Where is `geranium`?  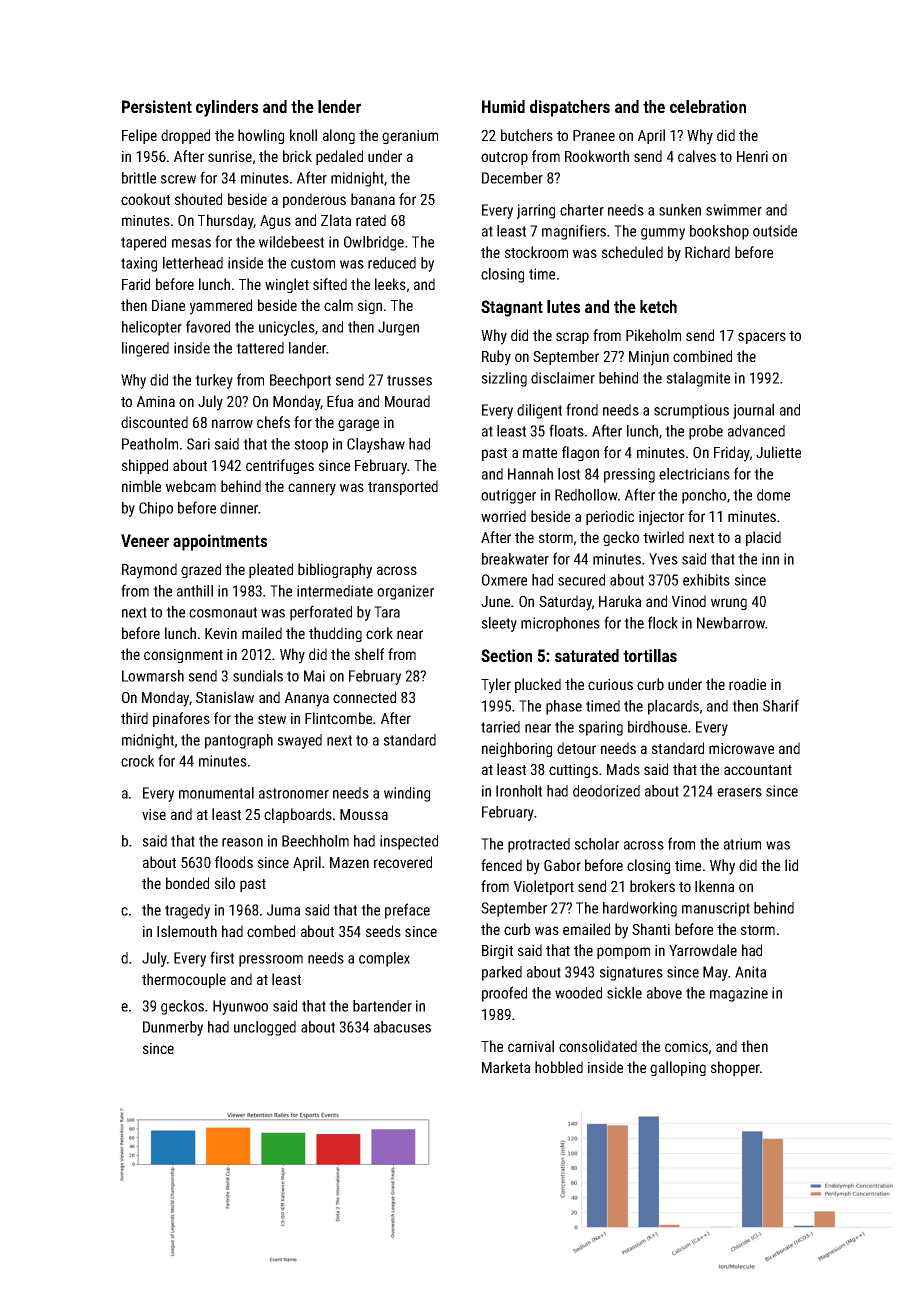
geranium is located at coordinates (410, 137).
